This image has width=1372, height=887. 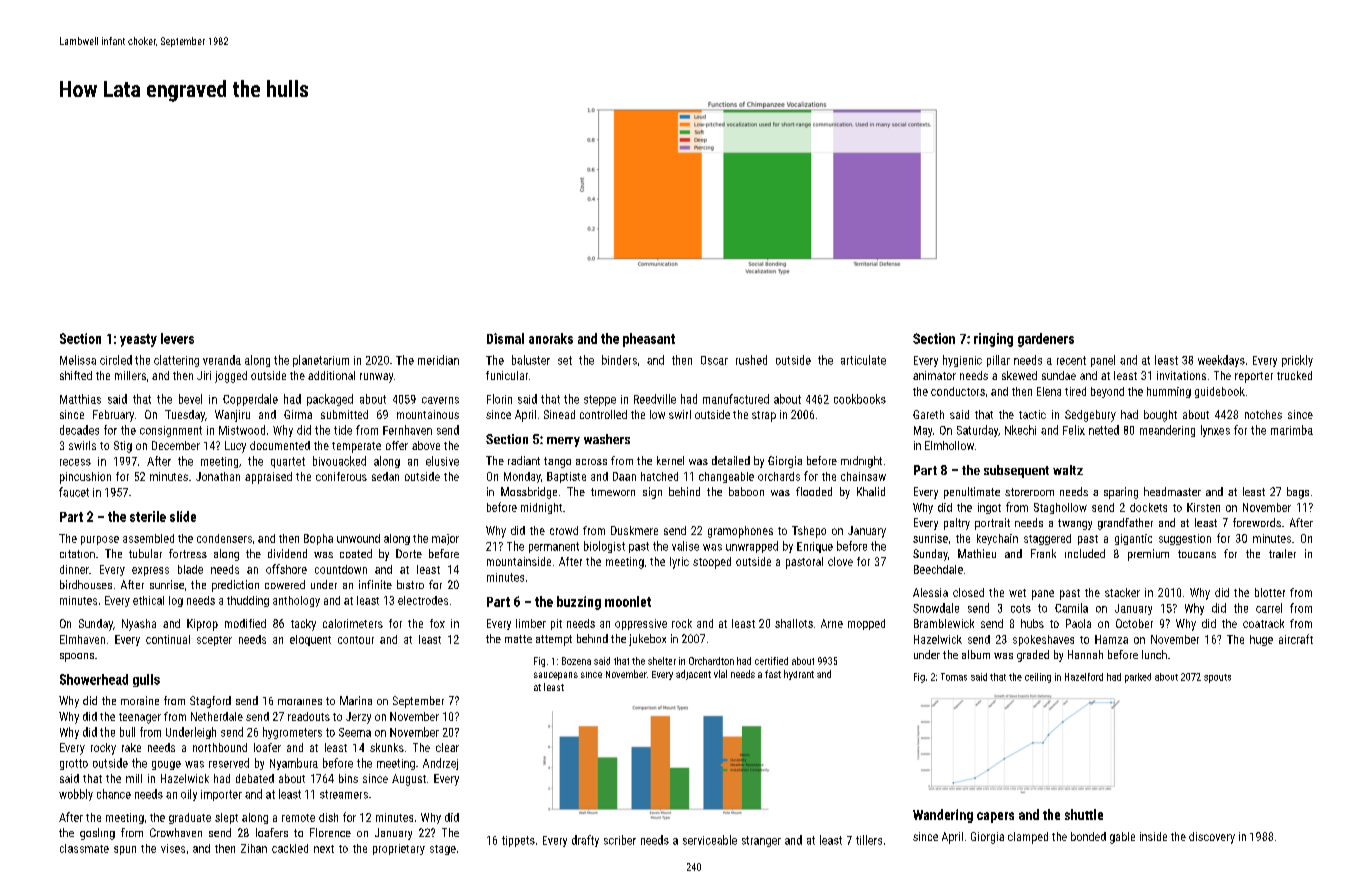 I want to click on strap, so click(x=764, y=416).
